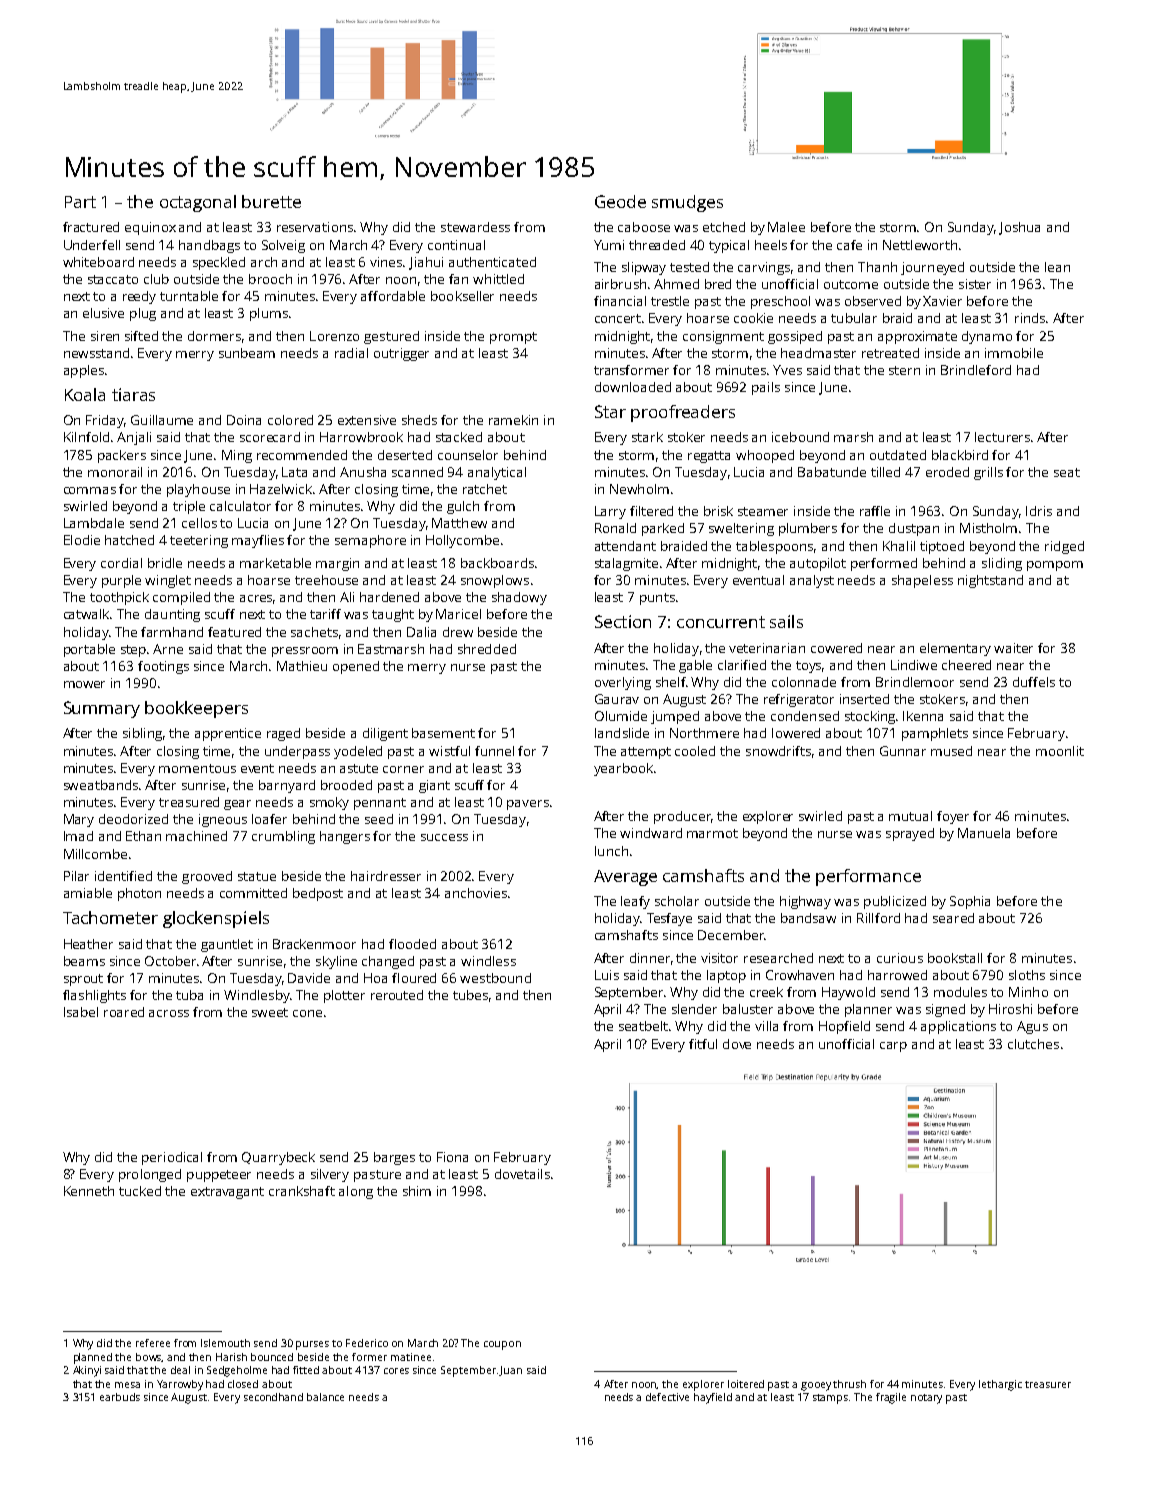 Image resolution: width=1150 pixels, height=1489 pixels. What do you see at coordinates (452, 1157) in the screenshot?
I see `Fiona` at bounding box center [452, 1157].
